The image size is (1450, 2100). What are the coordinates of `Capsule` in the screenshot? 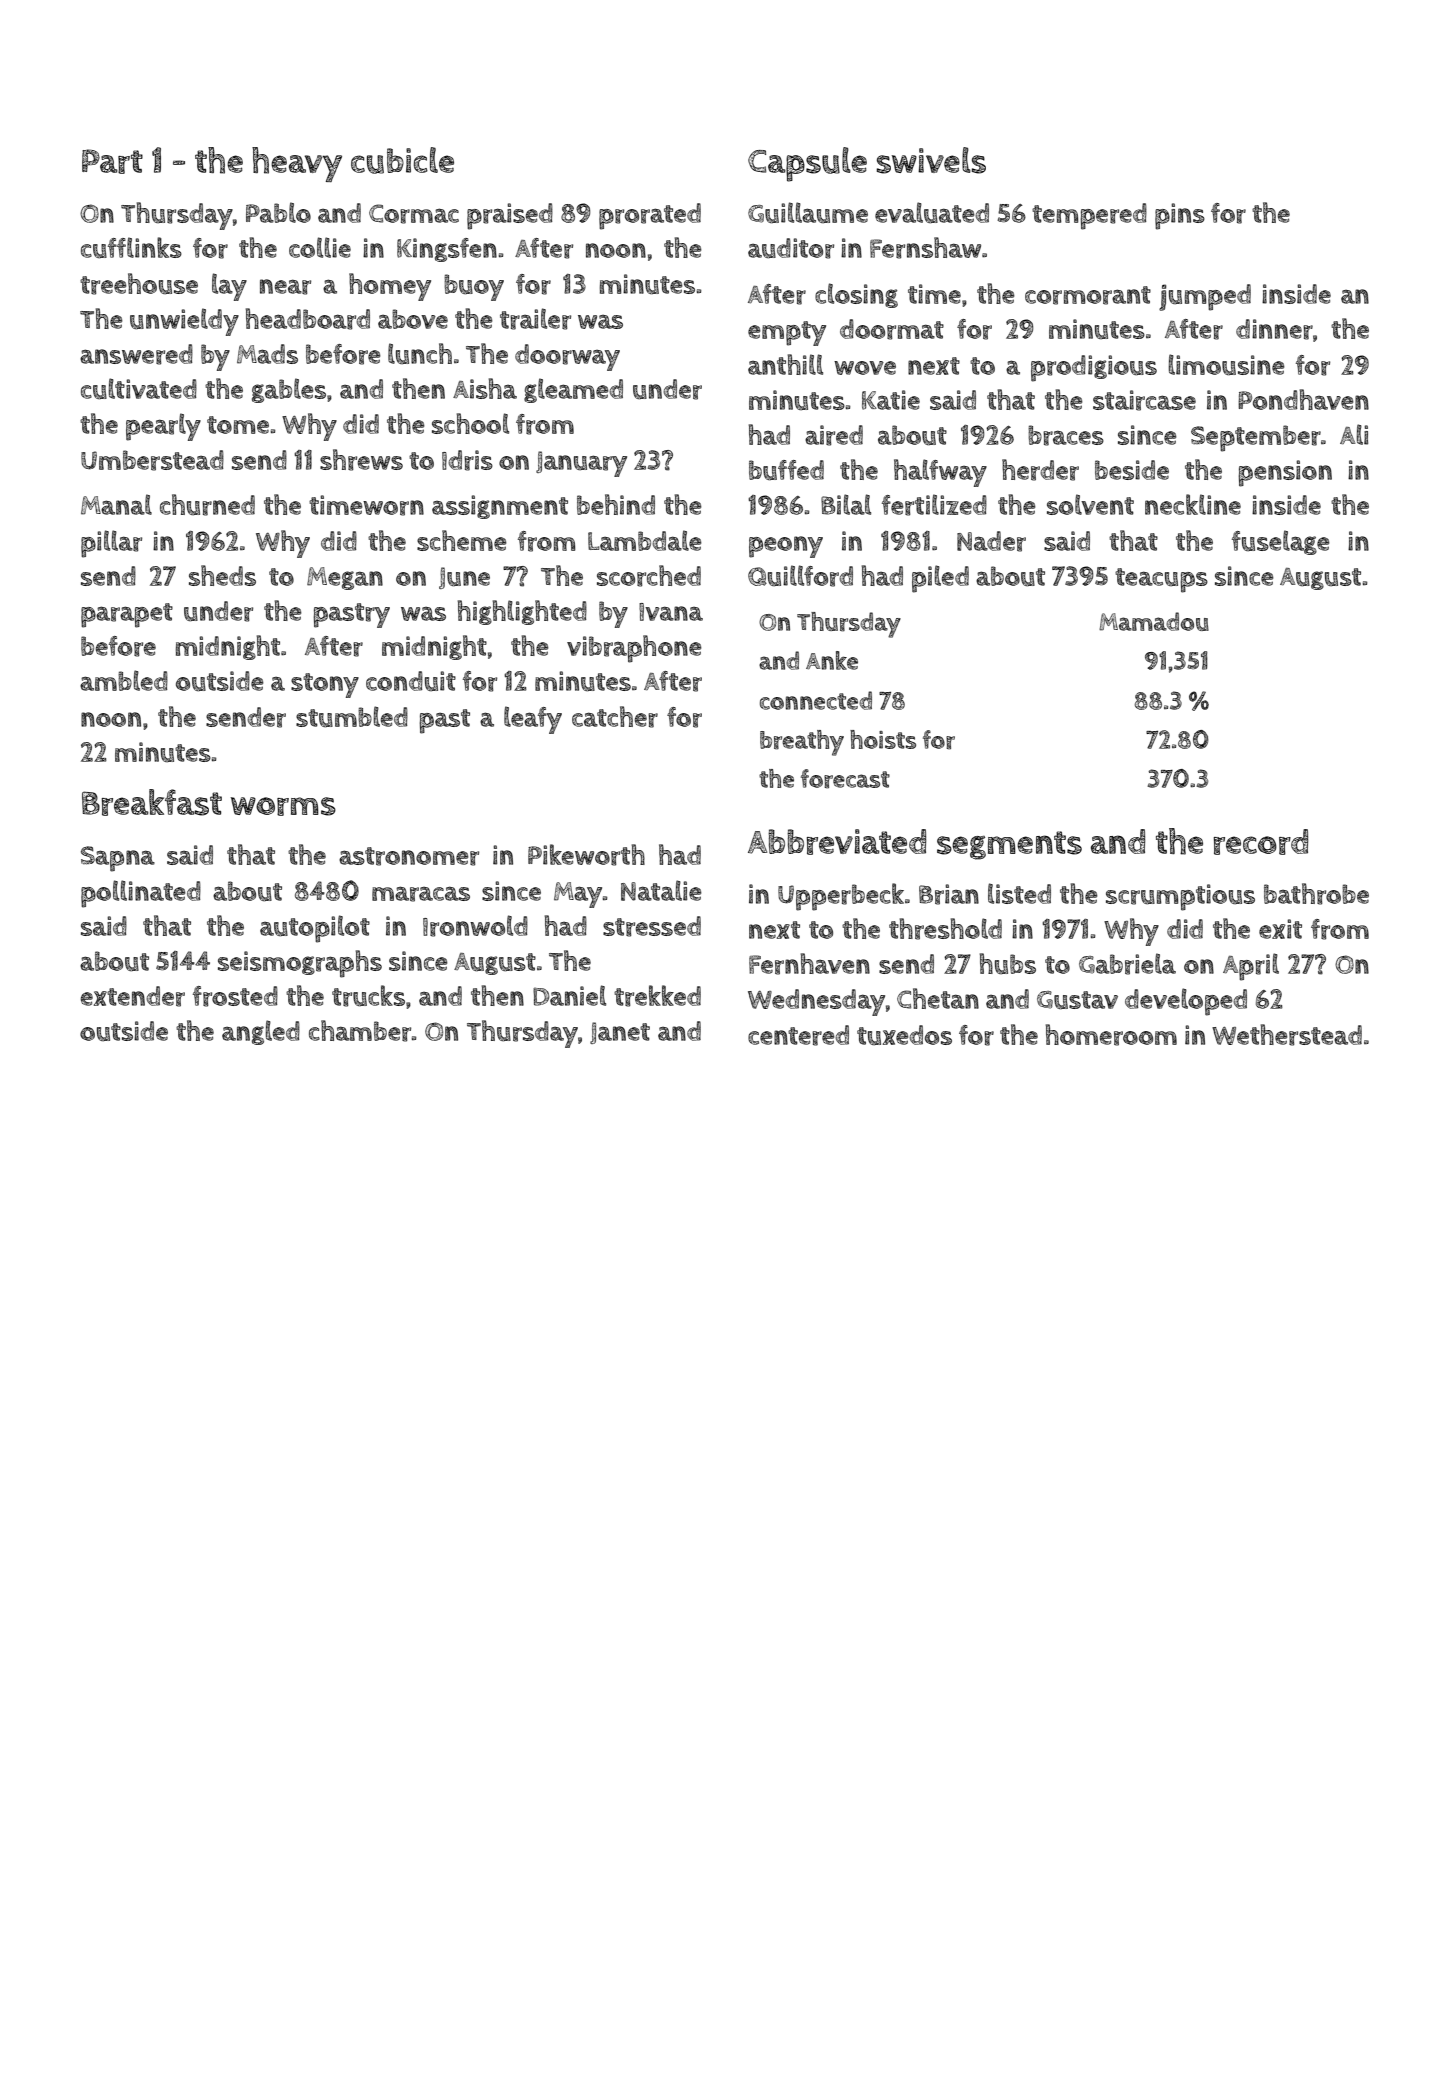 It's located at (807, 164).
